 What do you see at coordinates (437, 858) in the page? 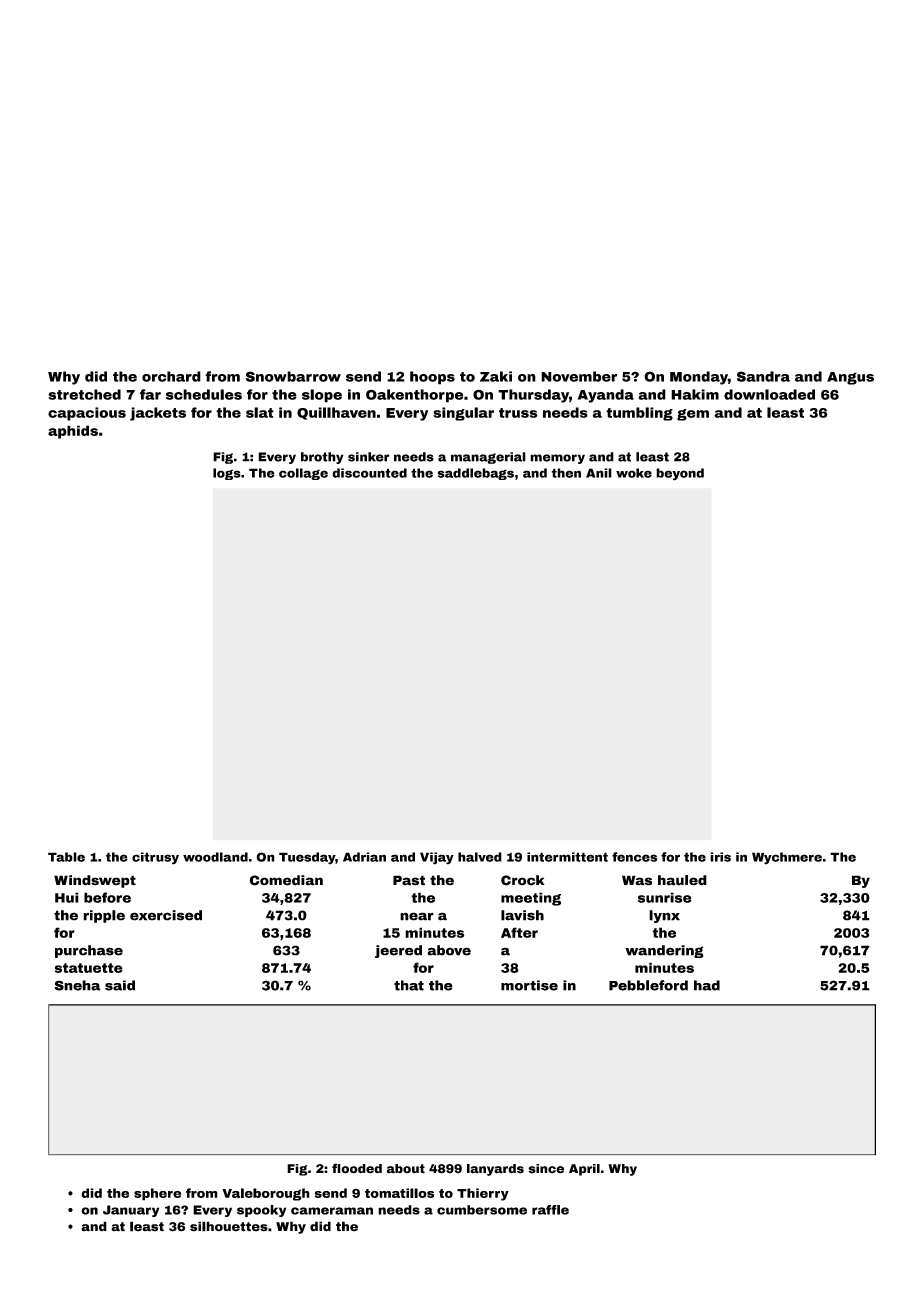
I see `Vijay` at bounding box center [437, 858].
